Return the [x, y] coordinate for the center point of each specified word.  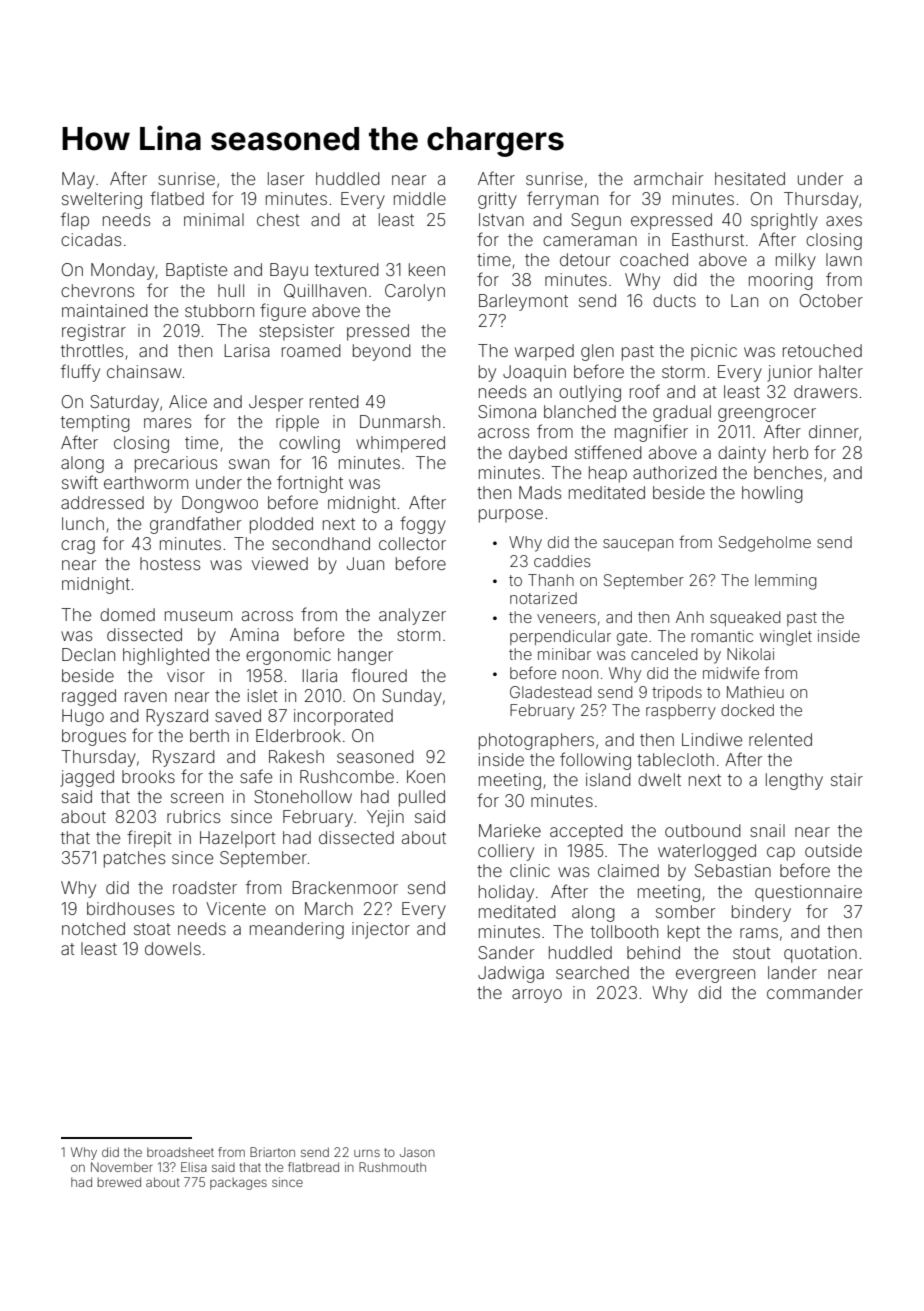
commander [815, 992]
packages [238, 1183]
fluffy [80, 373]
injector [381, 930]
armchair [668, 178]
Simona [507, 411]
